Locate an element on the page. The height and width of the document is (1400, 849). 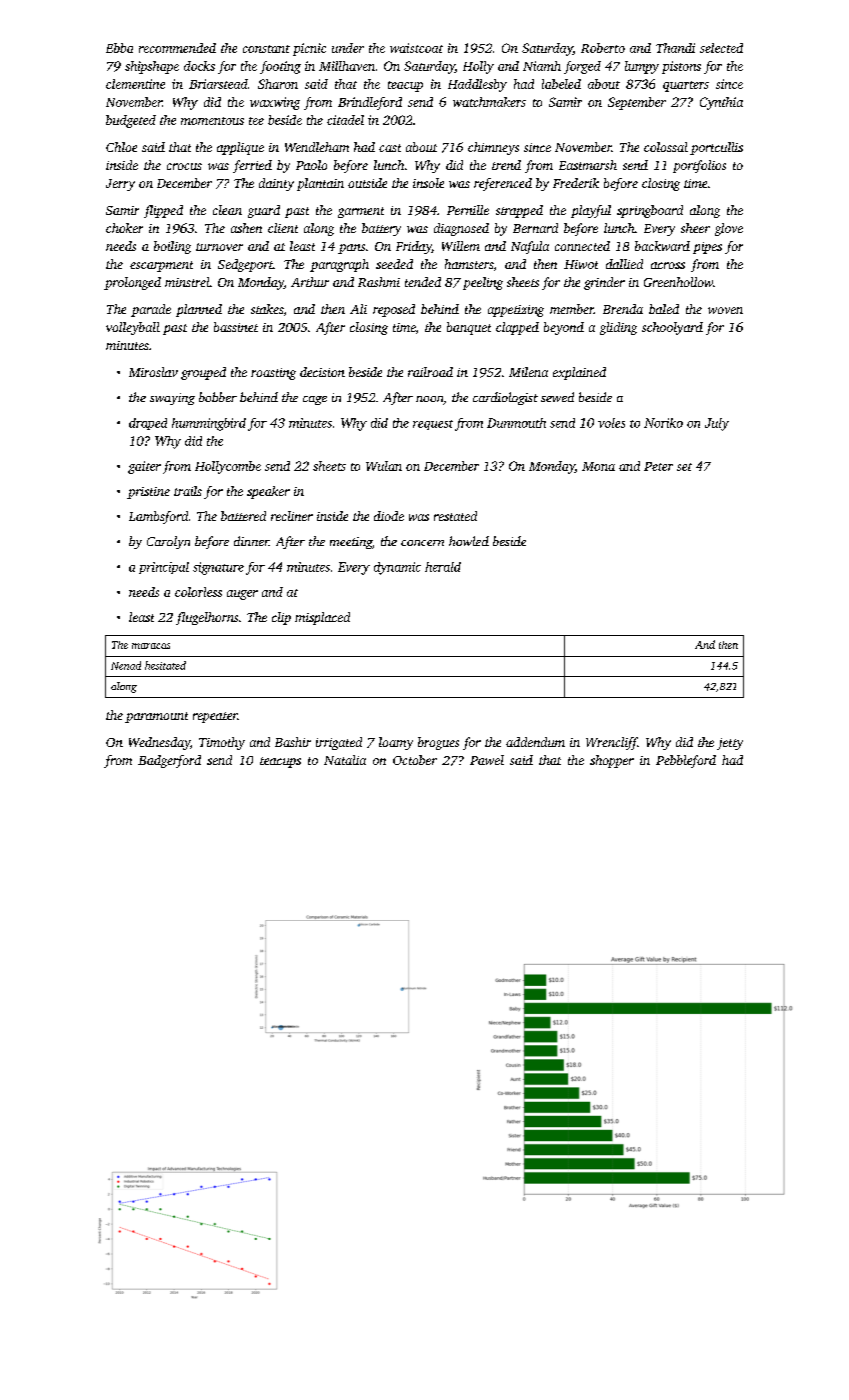
Noriko is located at coordinates (663, 423).
